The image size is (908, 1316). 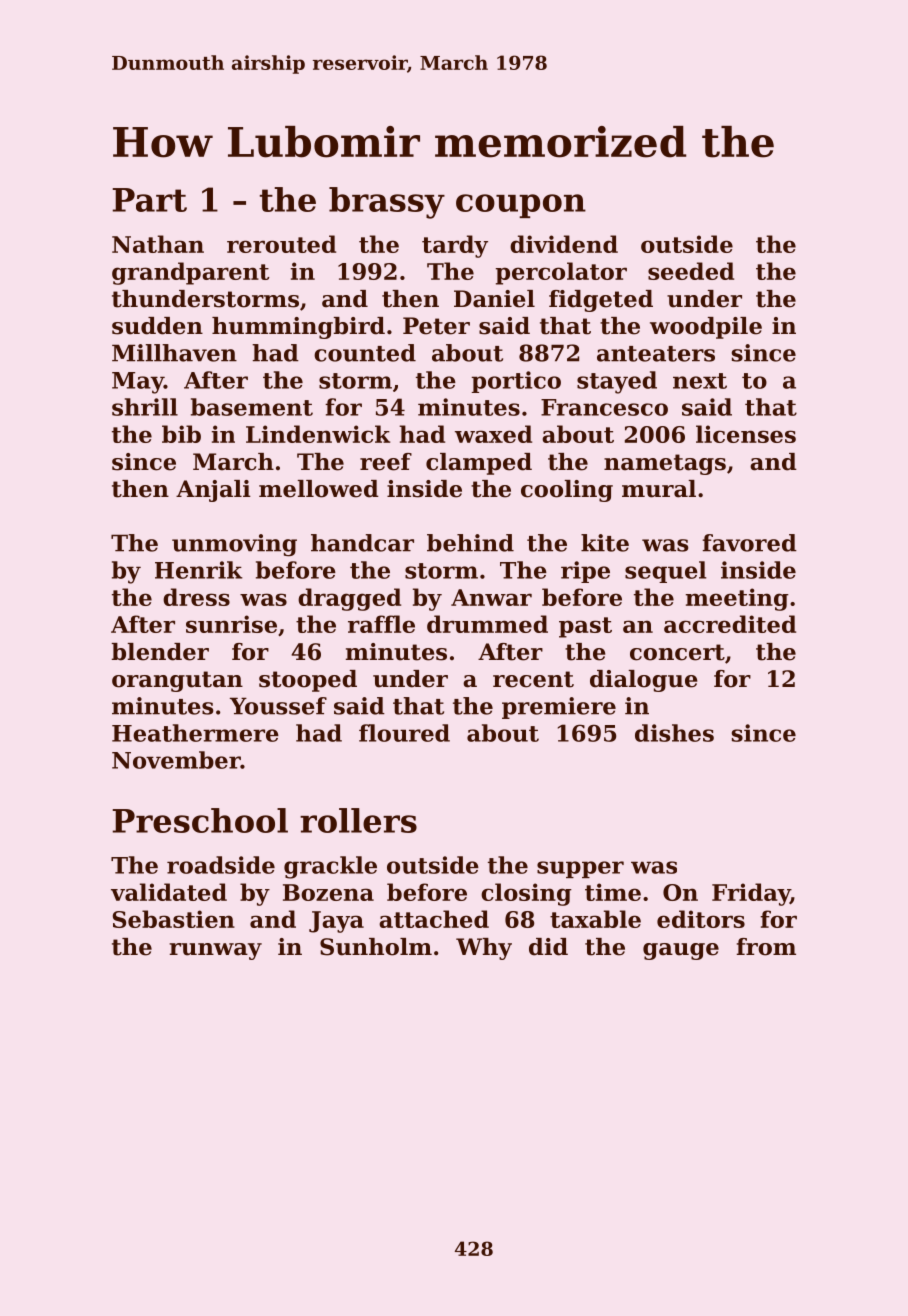 I want to click on brassy, so click(x=387, y=203).
